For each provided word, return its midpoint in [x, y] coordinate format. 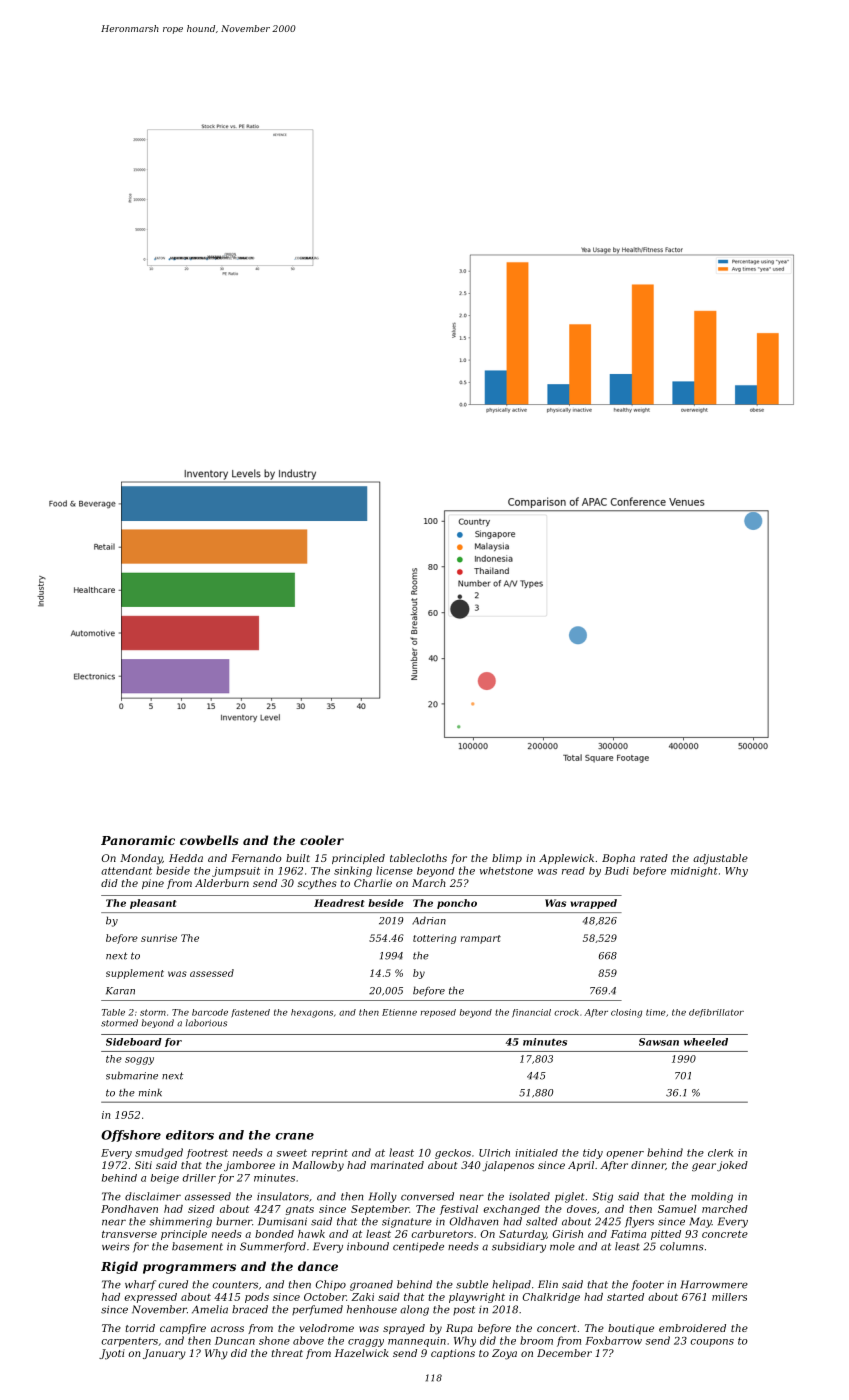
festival [459, 1210]
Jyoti [112, 1354]
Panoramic [138, 840]
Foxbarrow [613, 1340]
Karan [120, 991]
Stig [602, 1197]
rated [654, 858]
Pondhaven [129, 1209]
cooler [322, 840]
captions [453, 1354]
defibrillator [716, 1013]
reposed [438, 1013]
